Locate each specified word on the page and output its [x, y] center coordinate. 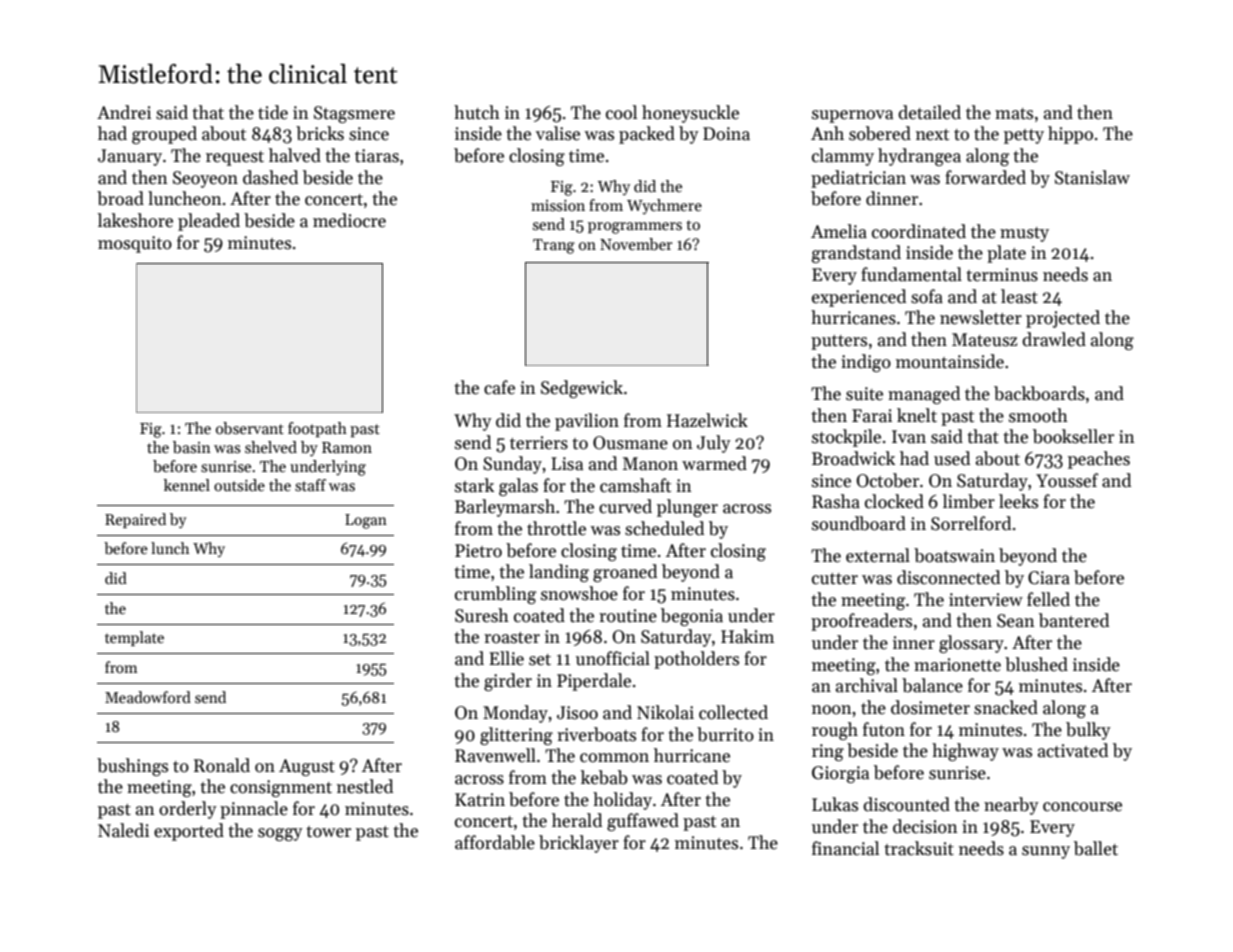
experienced [859, 298]
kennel [187, 485]
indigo [866, 363]
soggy [280, 834]
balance [932, 685]
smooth [1038, 415]
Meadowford [148, 697]
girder [508, 682]
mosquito [135, 244]
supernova [852, 116]
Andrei [124, 112]
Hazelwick [707, 420]
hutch [477, 112]
